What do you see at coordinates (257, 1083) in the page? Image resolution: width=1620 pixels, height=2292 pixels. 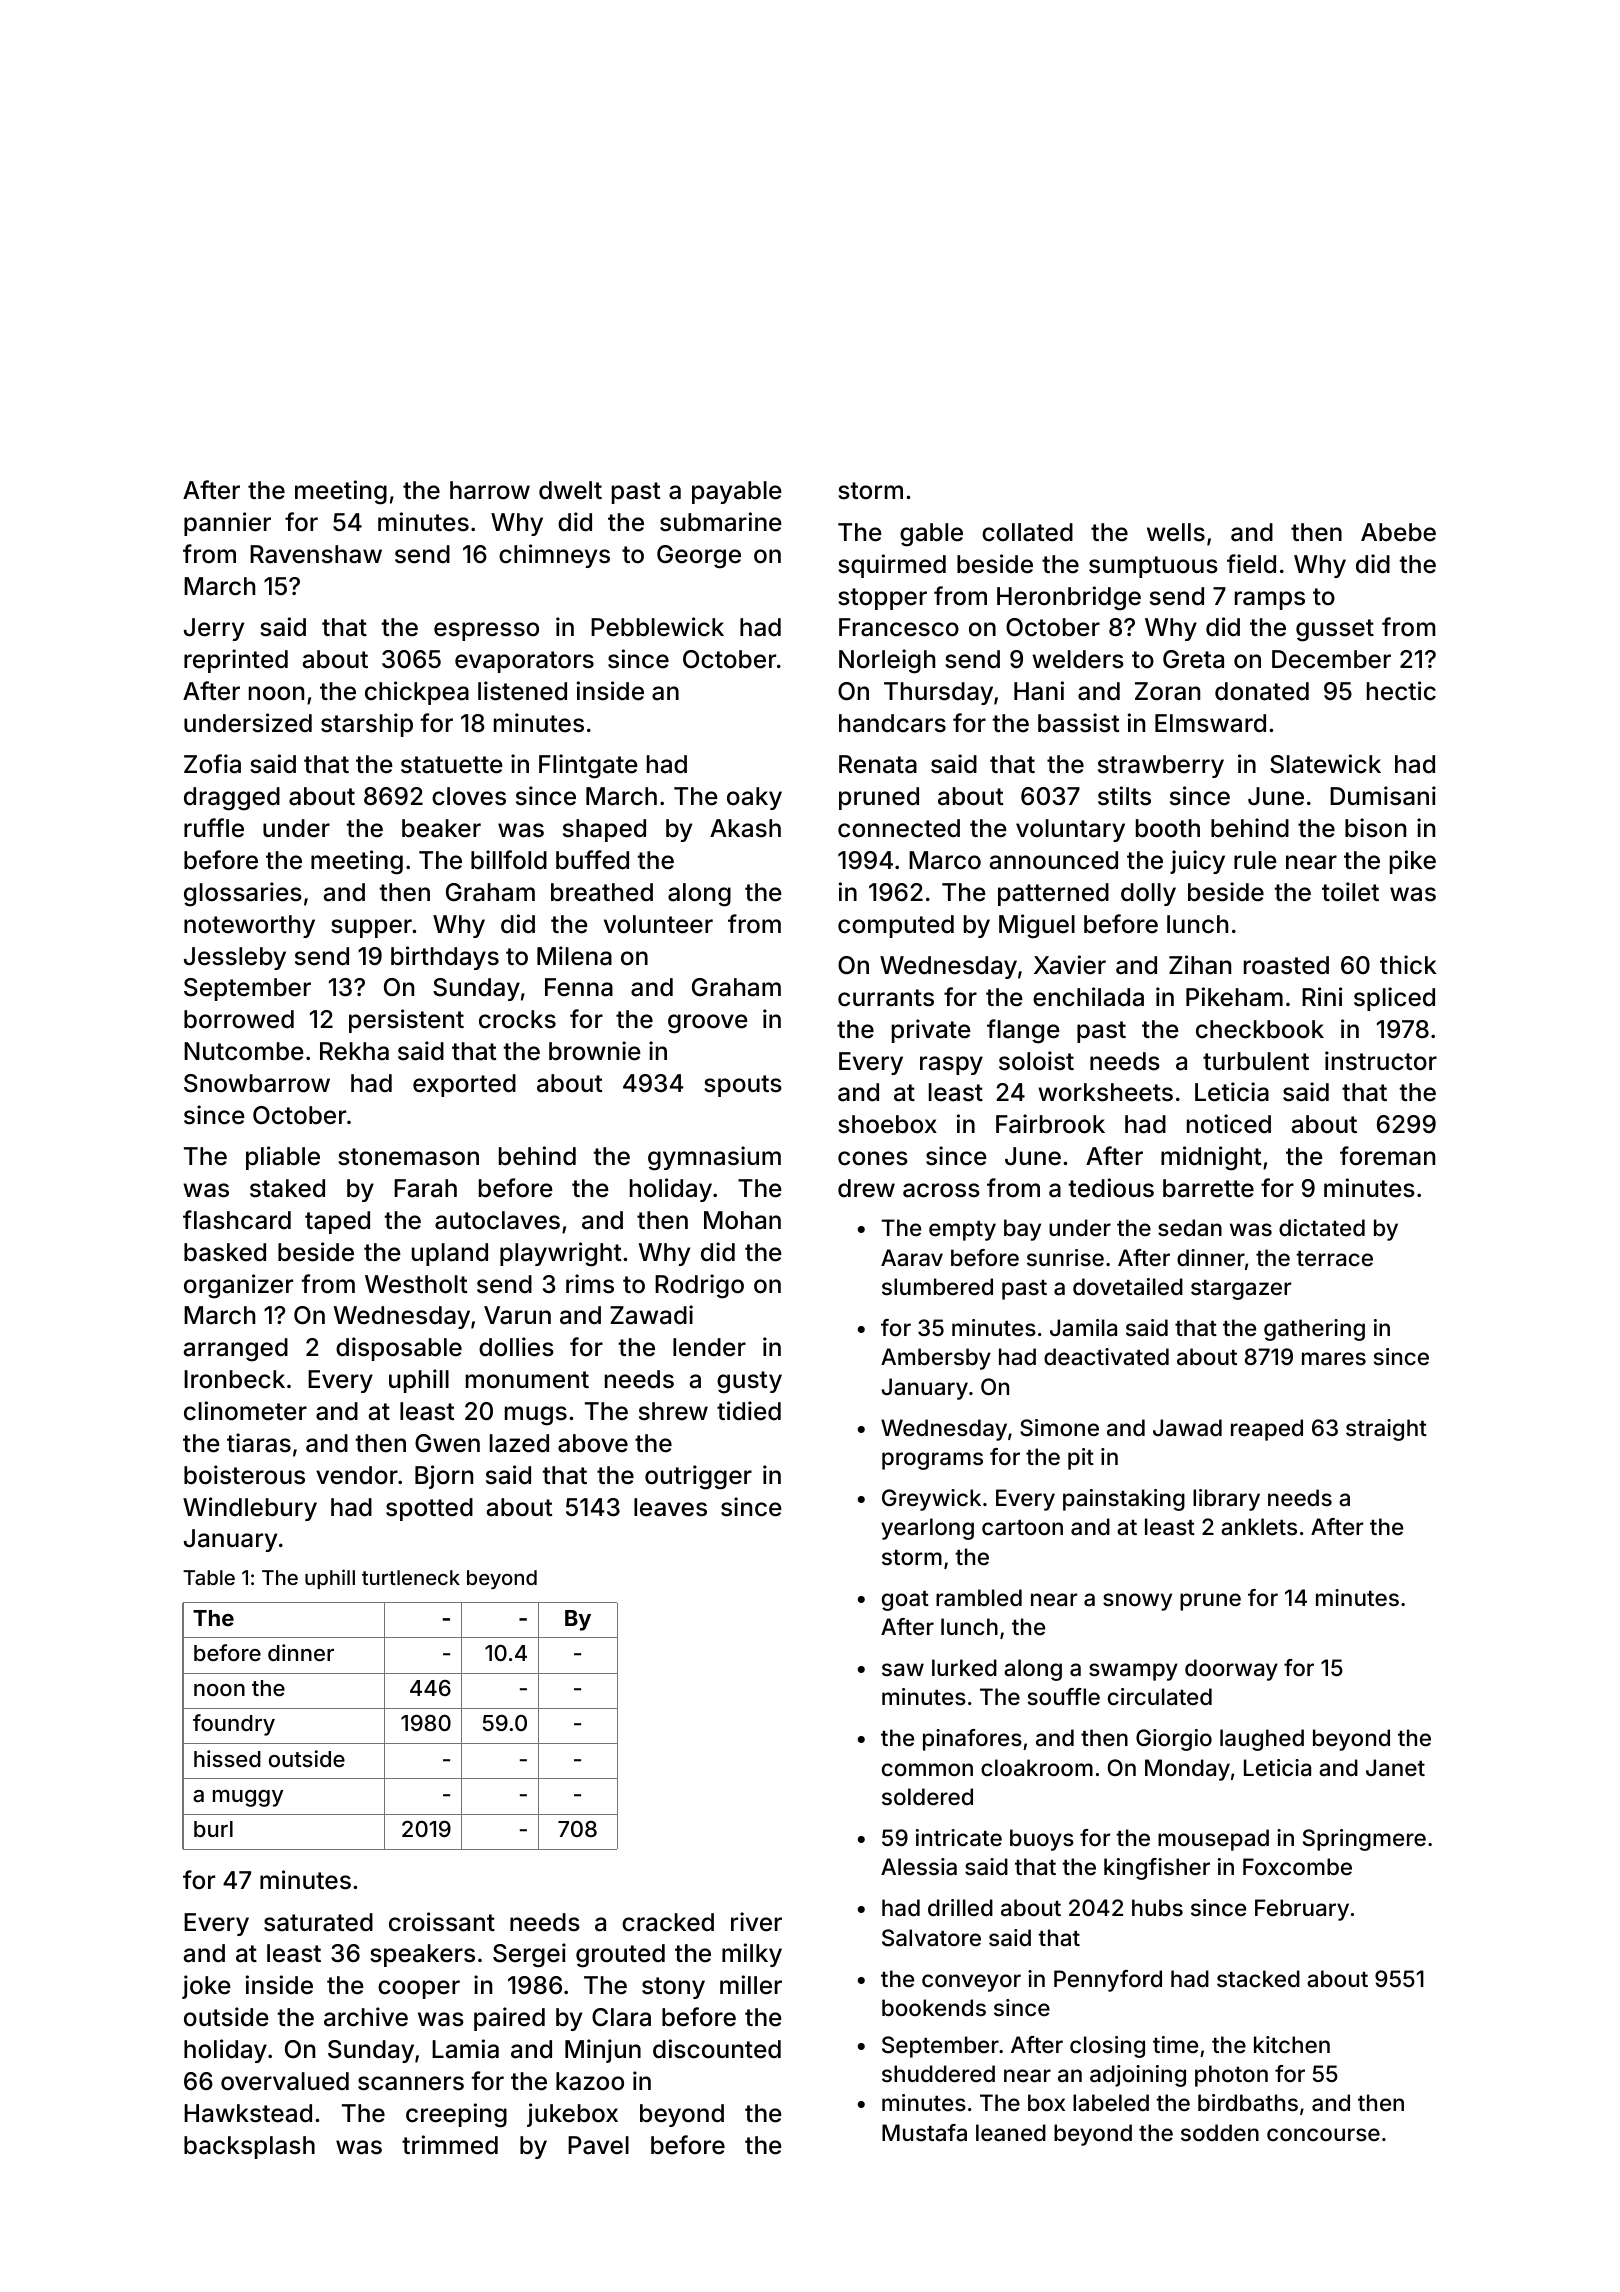 I see `Snowbarrow` at bounding box center [257, 1083].
